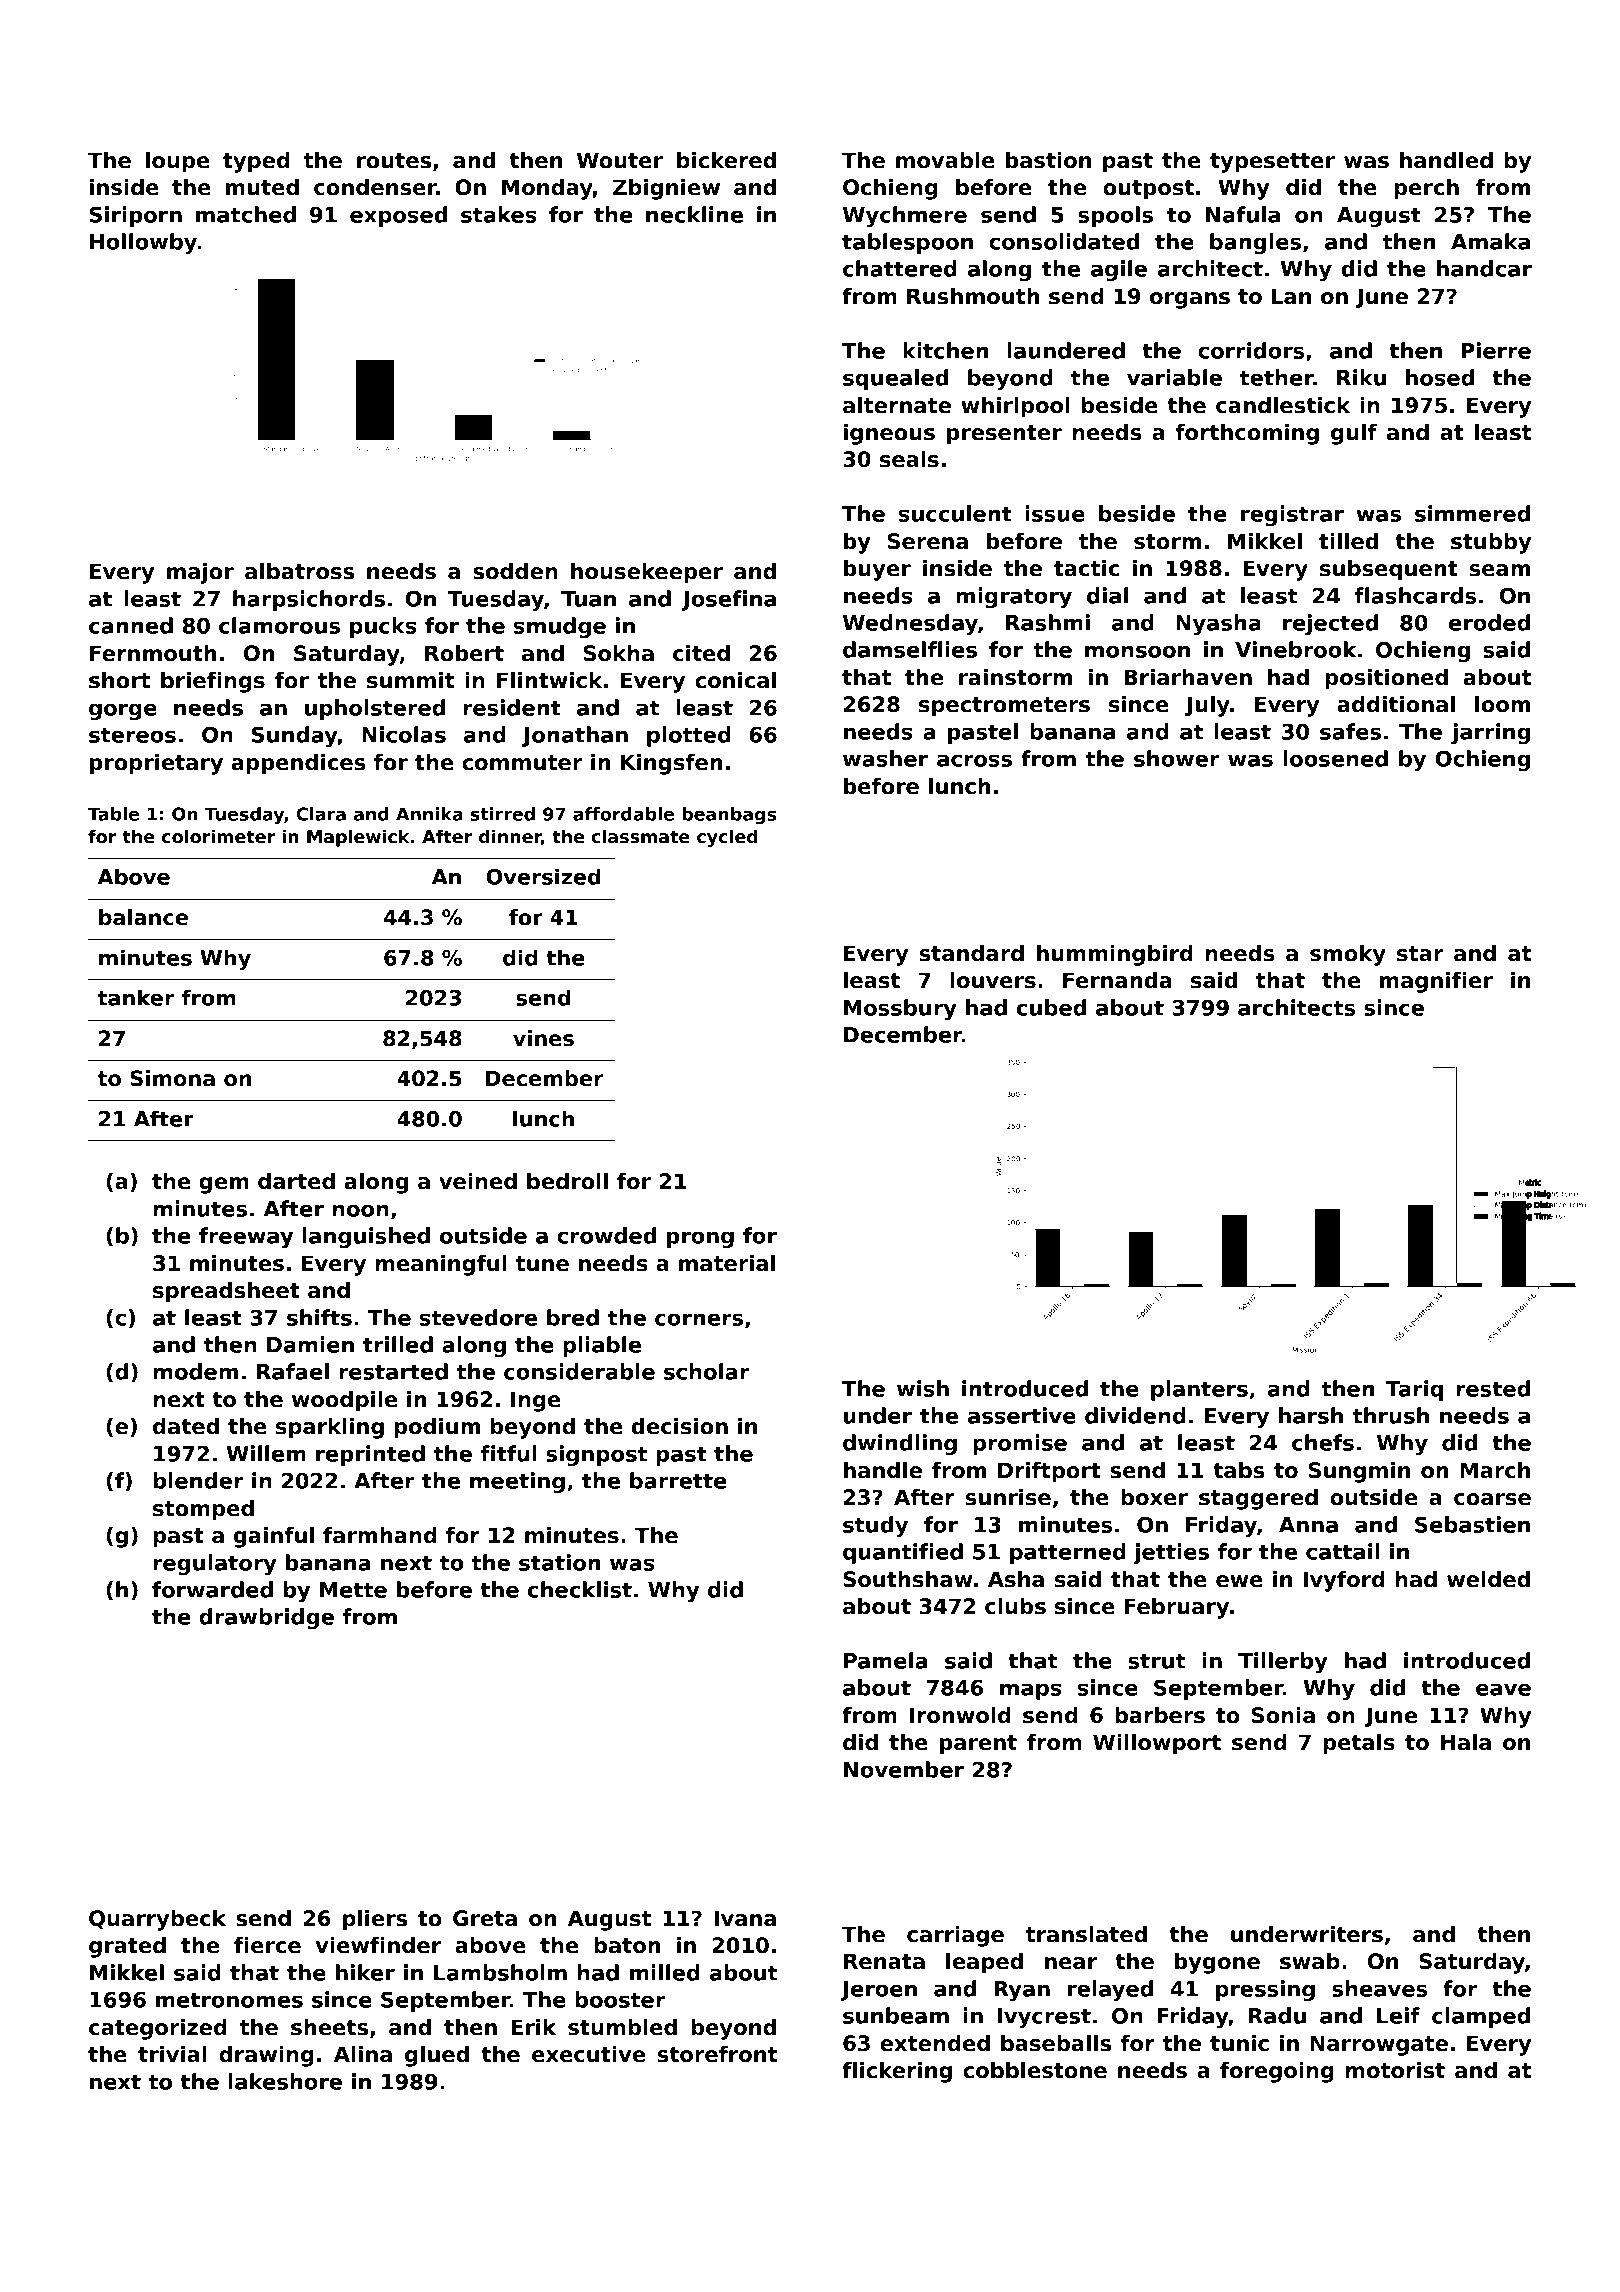 This screenshot has width=1620, height=2292. What do you see at coordinates (900, 1009) in the screenshot?
I see `Mossbury` at bounding box center [900, 1009].
